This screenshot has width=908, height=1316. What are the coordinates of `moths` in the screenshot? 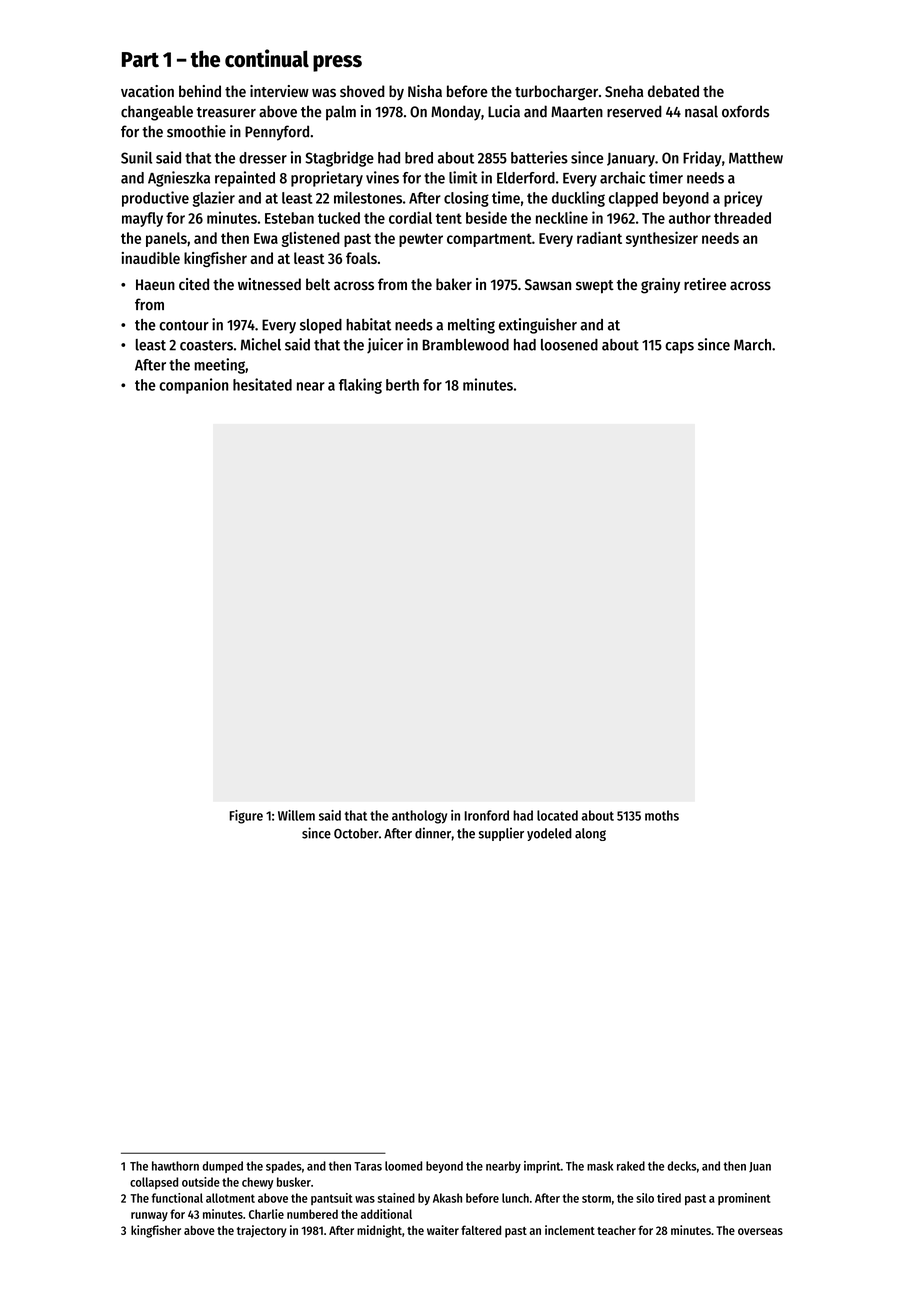 It's located at (662, 815).
